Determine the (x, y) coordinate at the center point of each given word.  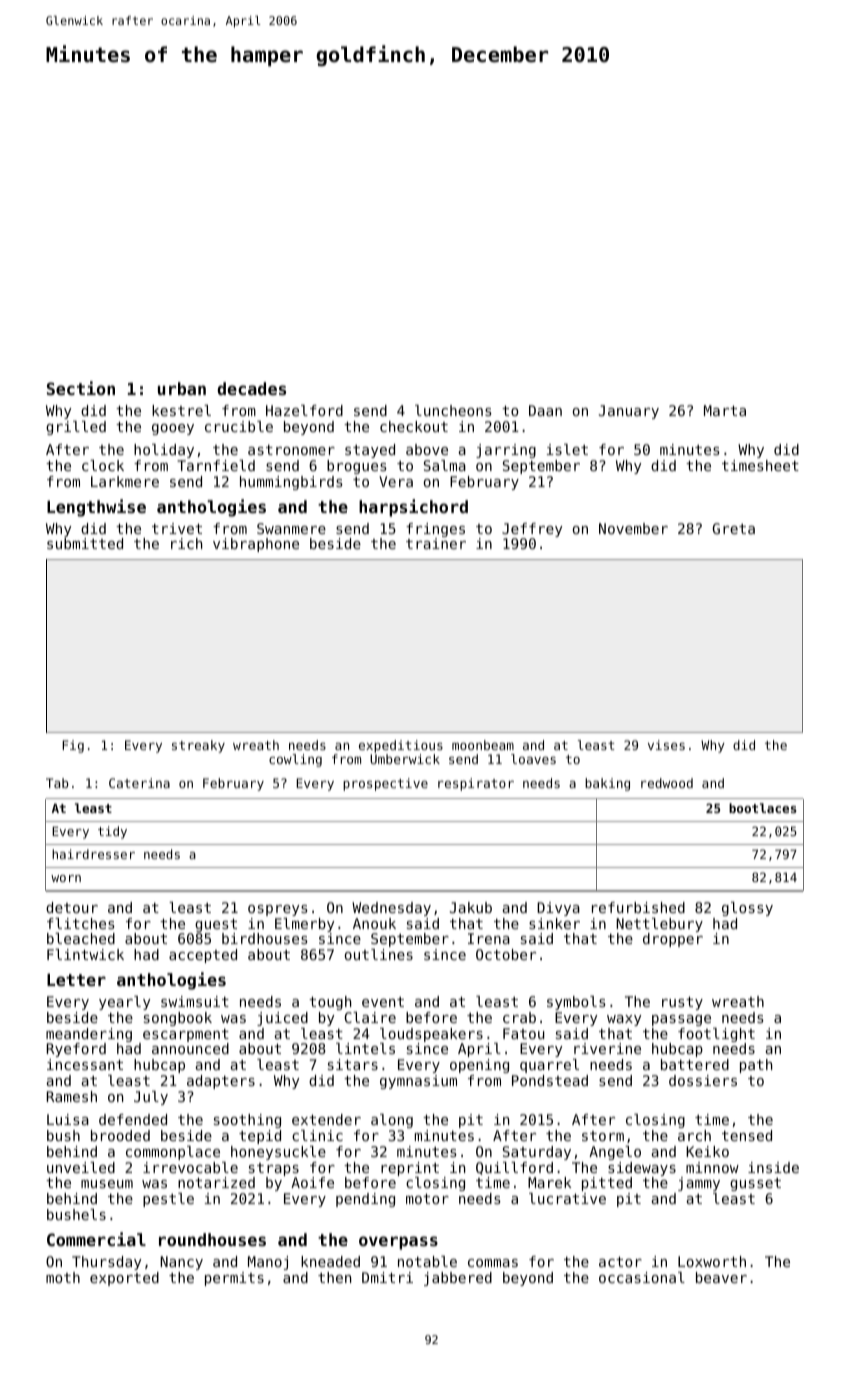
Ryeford (76, 1050)
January (629, 412)
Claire (370, 1017)
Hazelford (304, 410)
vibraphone (256, 545)
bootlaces (763, 808)
